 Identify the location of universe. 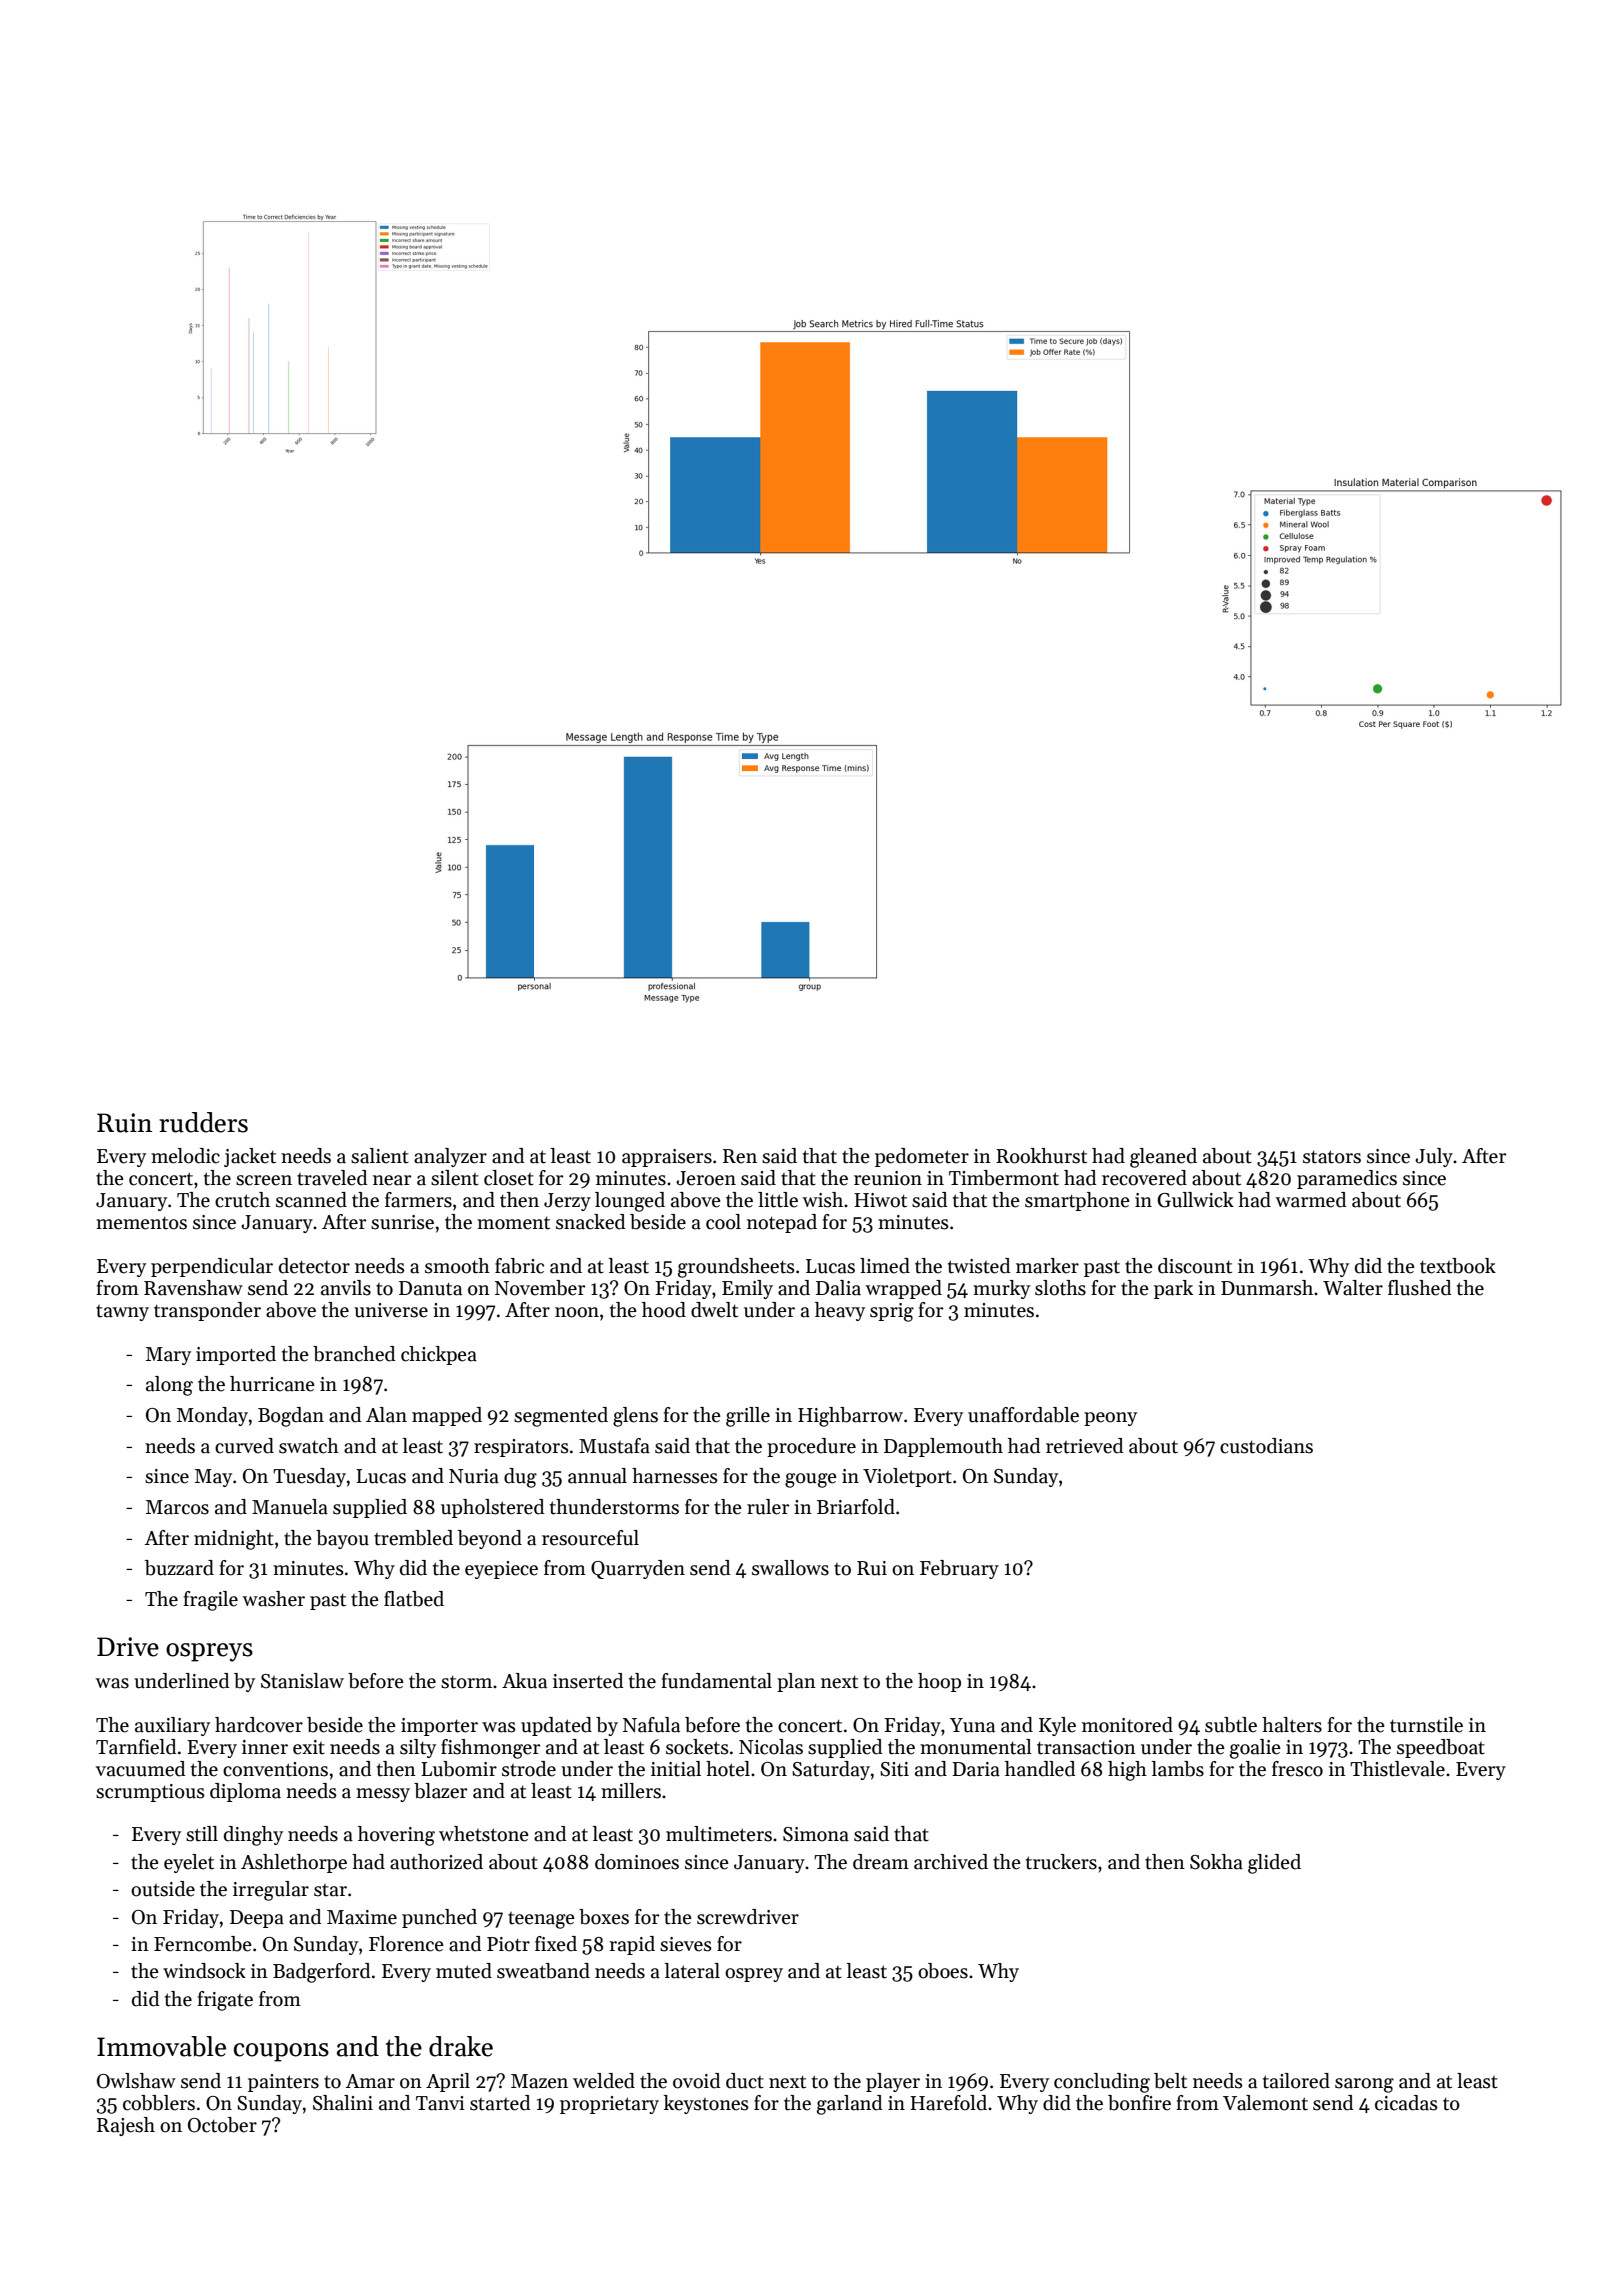
(391, 1310).
